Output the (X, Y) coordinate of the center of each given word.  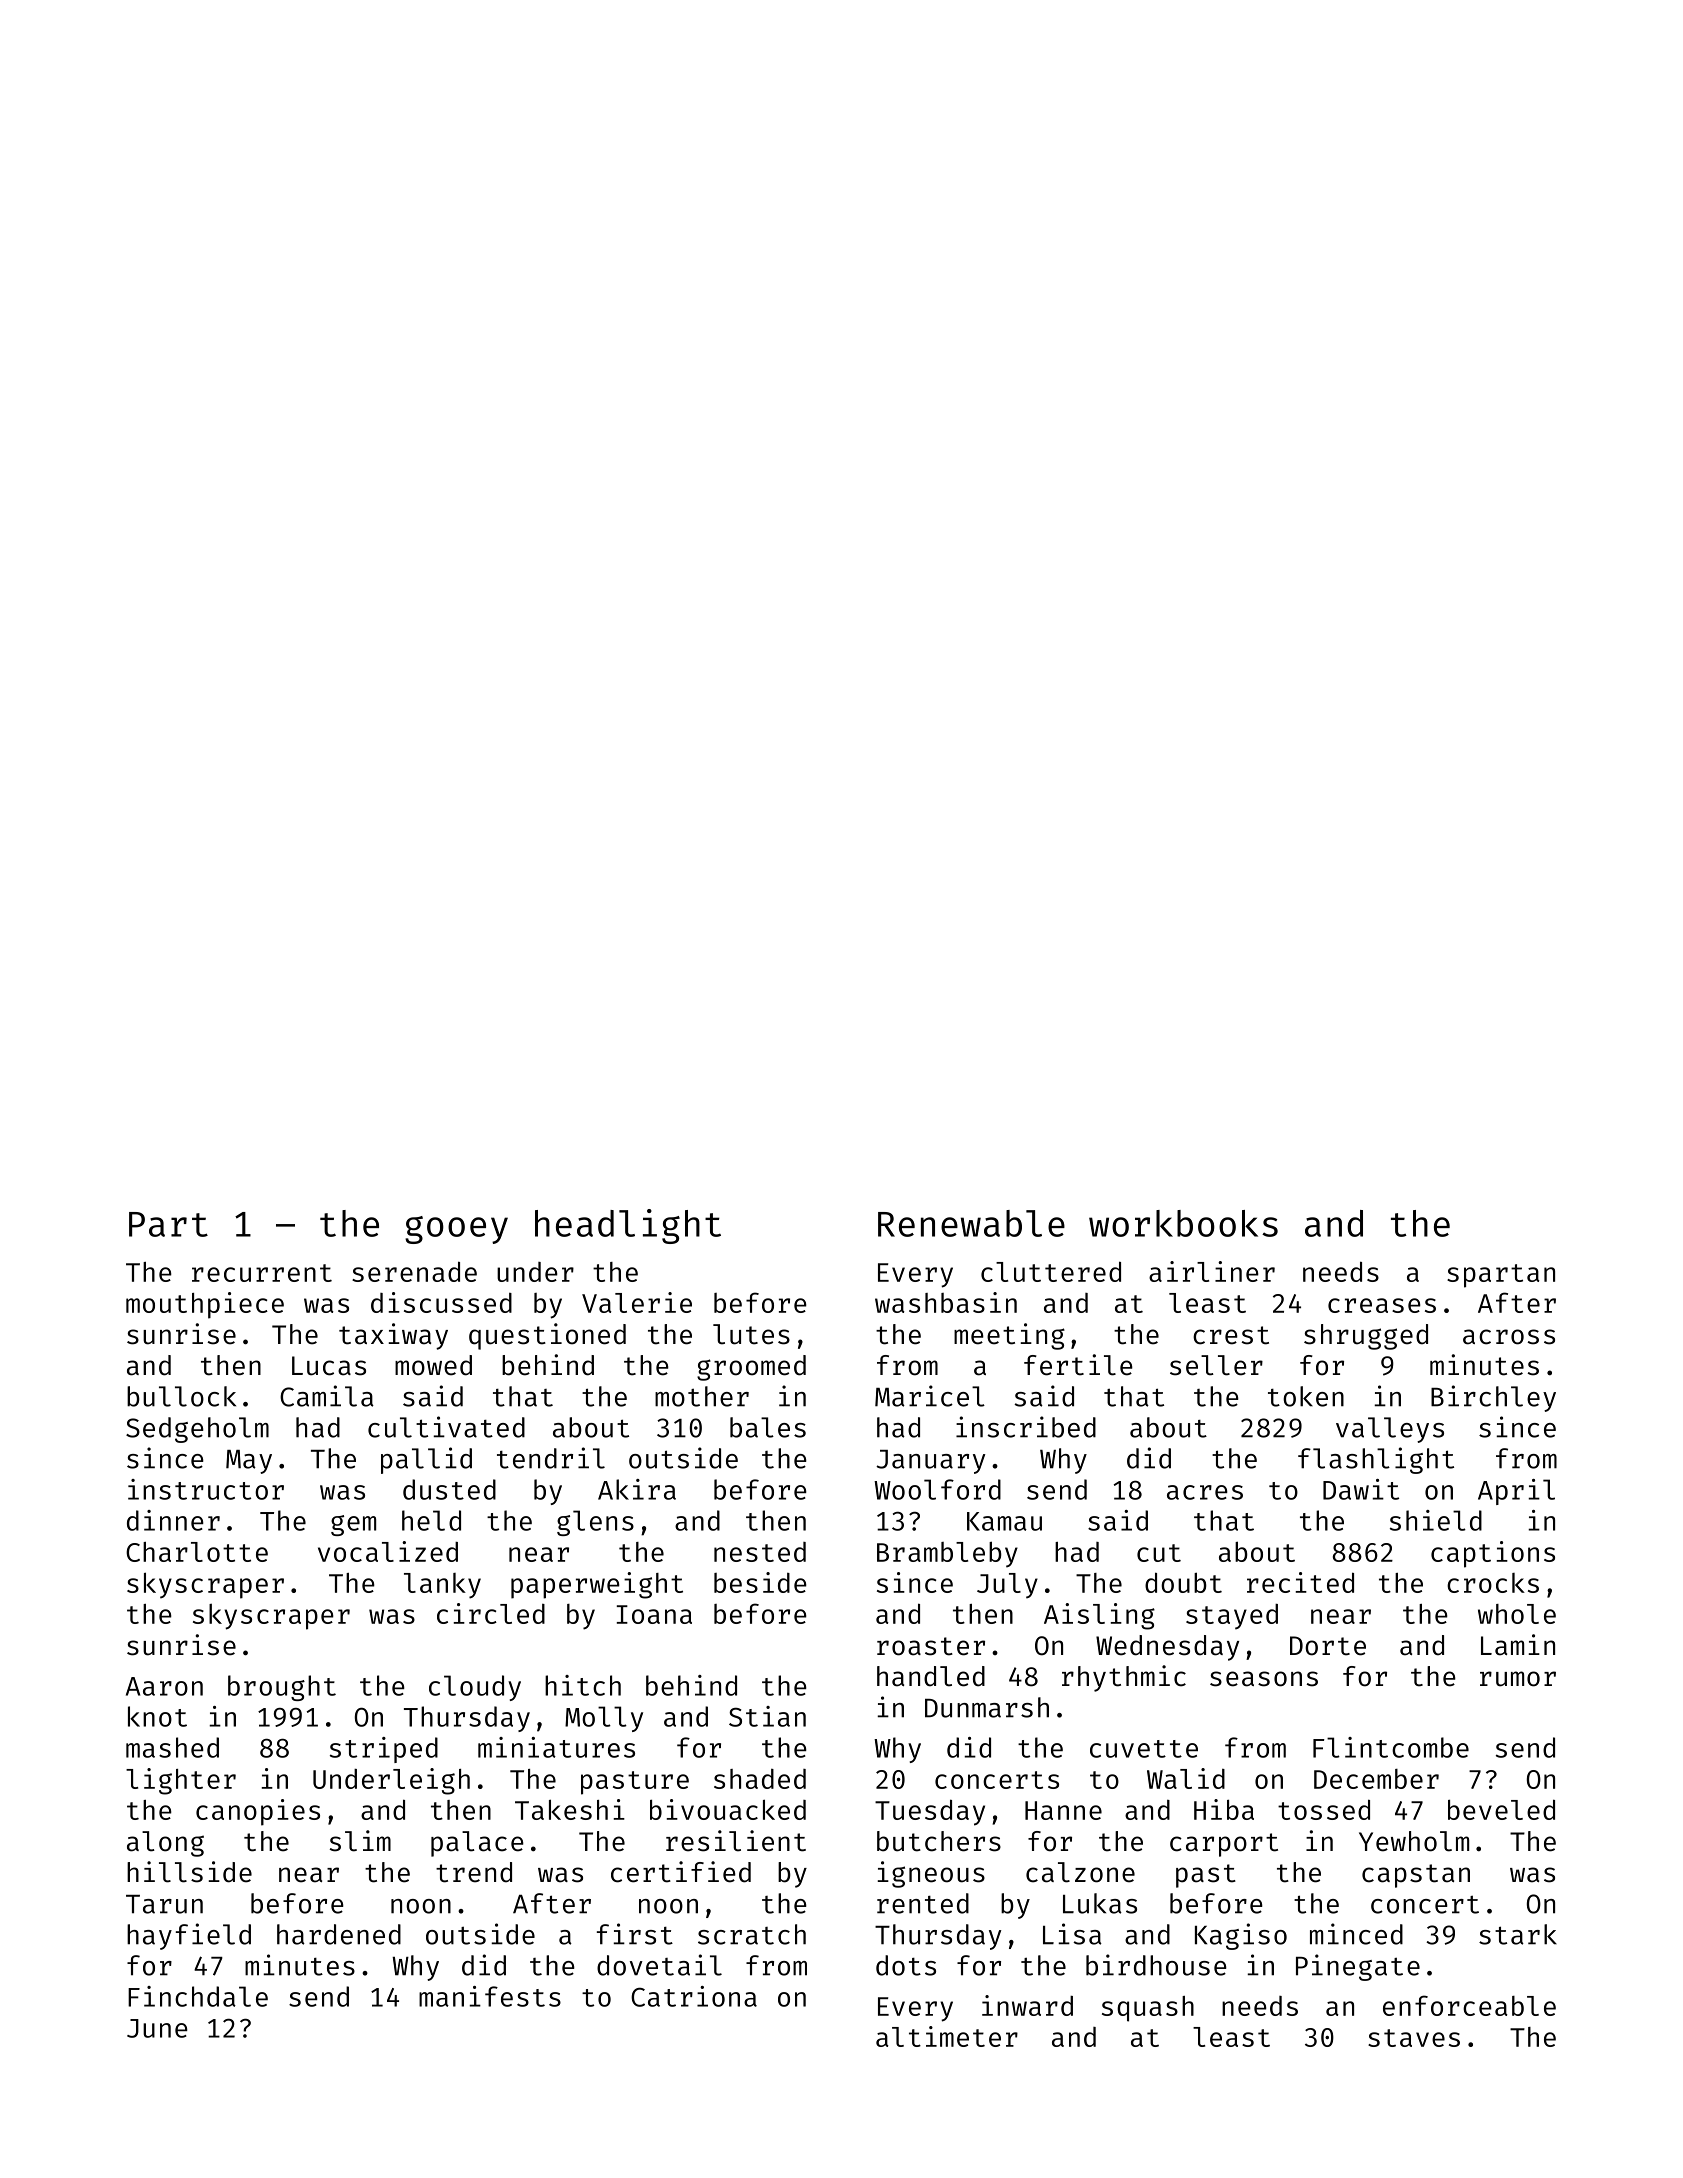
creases (1382, 1305)
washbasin (946, 1302)
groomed (751, 1368)
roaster (931, 1646)
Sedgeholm (197, 1430)
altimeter (947, 2036)
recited (1300, 1582)
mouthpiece (205, 1305)
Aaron (164, 1686)
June (157, 2028)
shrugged (1366, 1337)
